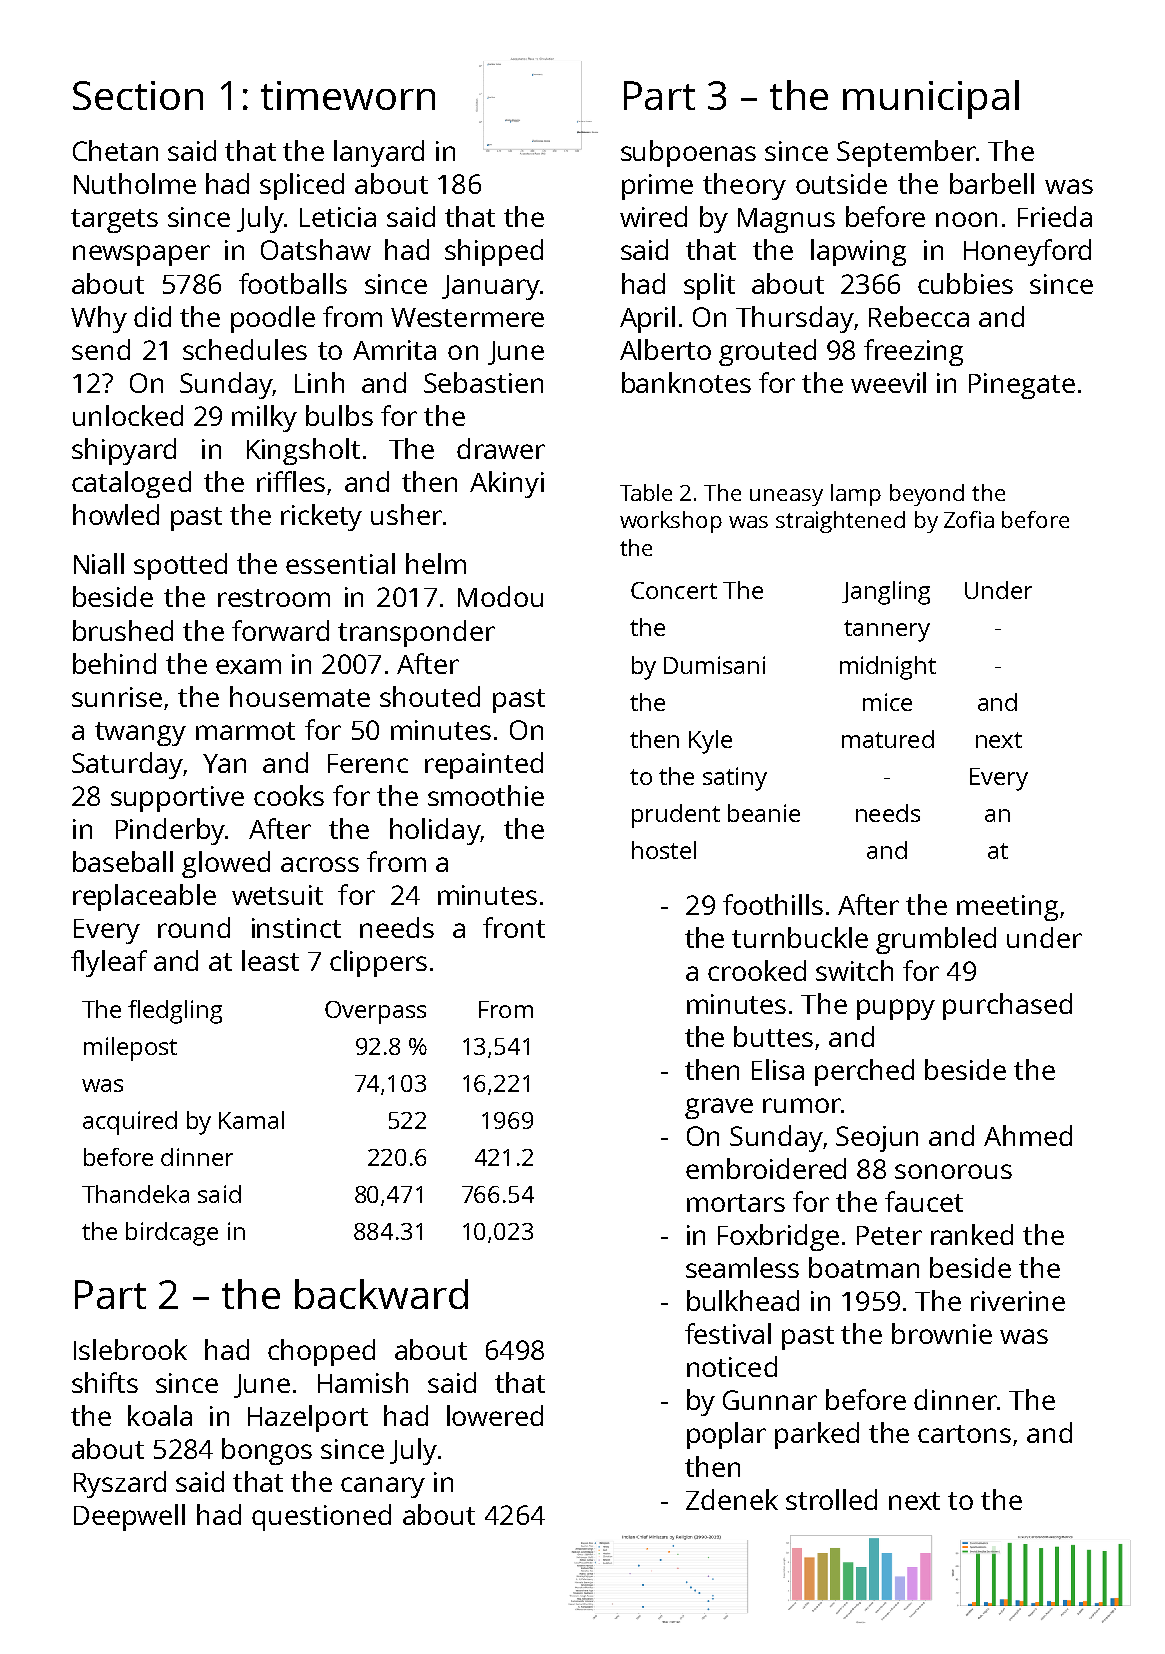 Image resolution: width=1165 pixels, height=1654 pixels. I want to click on Table, so click(646, 492).
